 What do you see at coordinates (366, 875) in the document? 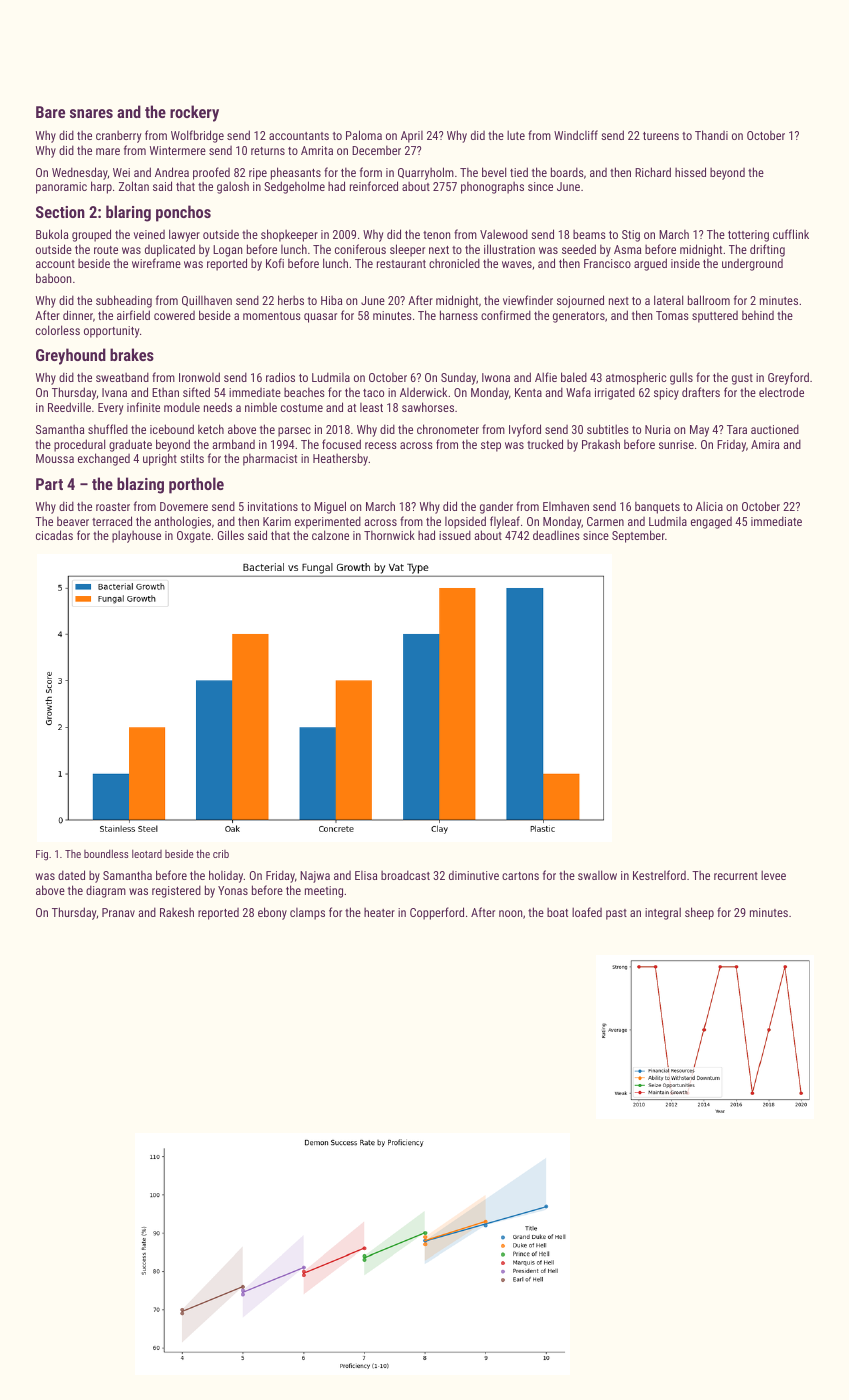
I see `Elisa` at bounding box center [366, 875].
